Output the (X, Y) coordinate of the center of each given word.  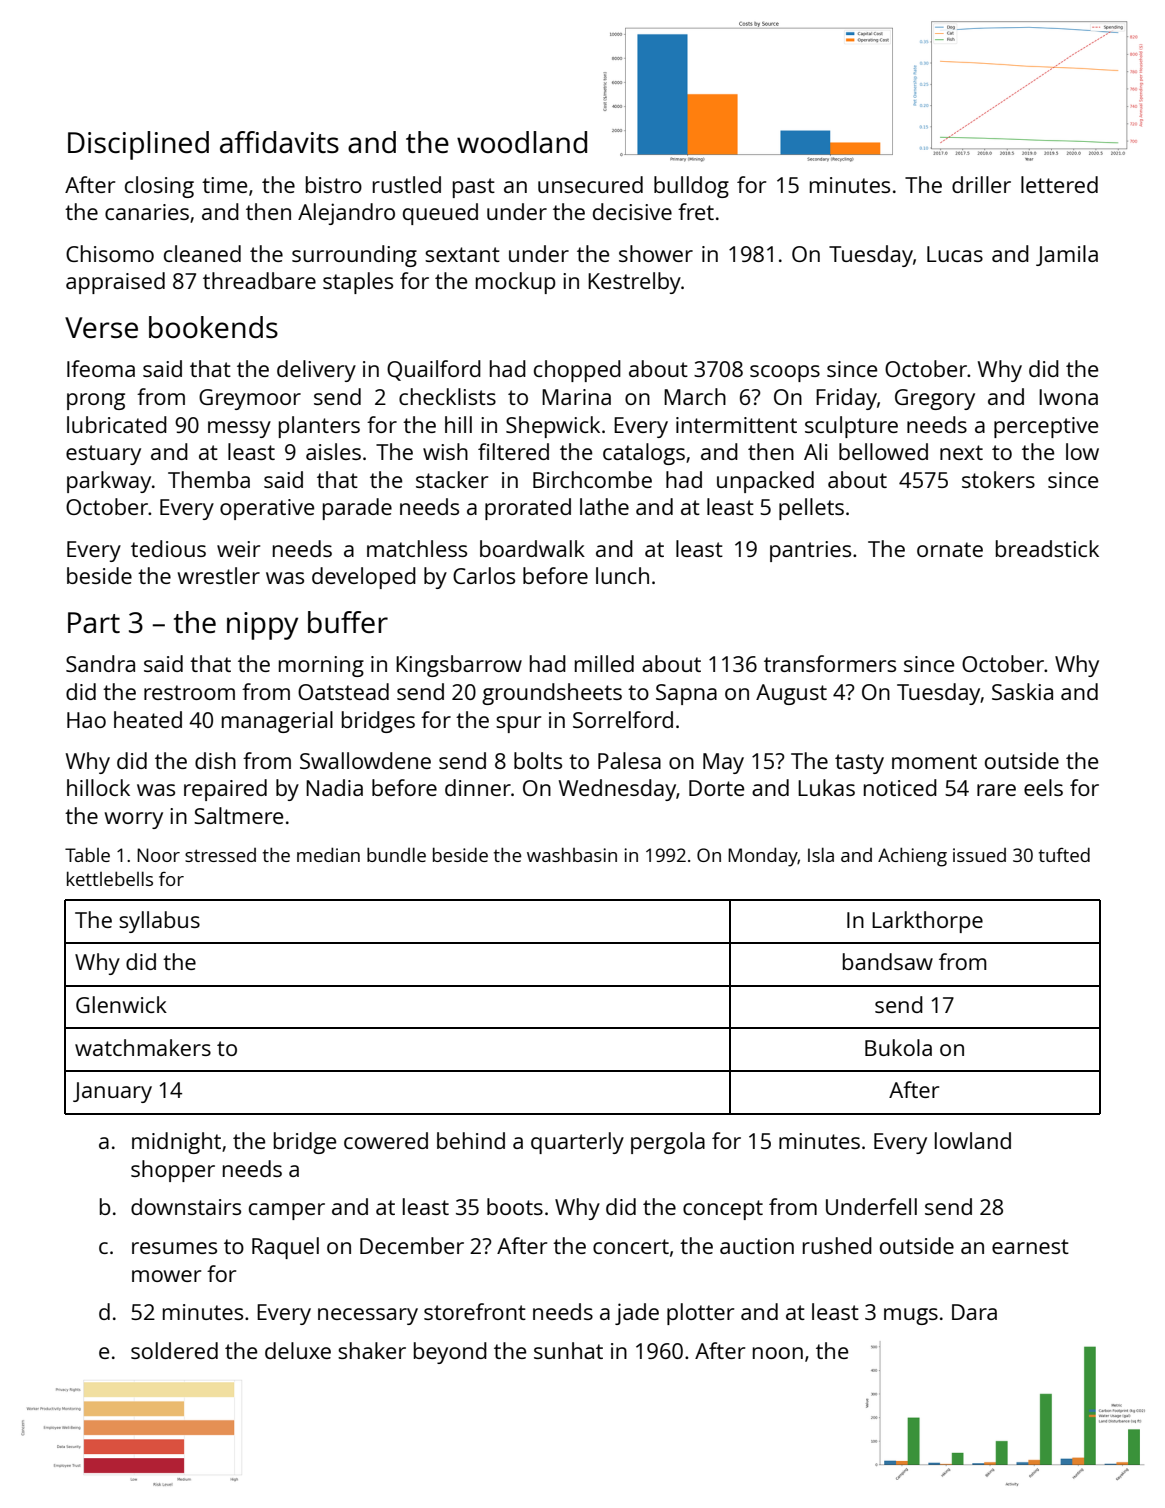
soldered (174, 1350)
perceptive (1046, 427)
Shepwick (553, 427)
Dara (974, 1312)
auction (757, 1246)
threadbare (259, 280)
